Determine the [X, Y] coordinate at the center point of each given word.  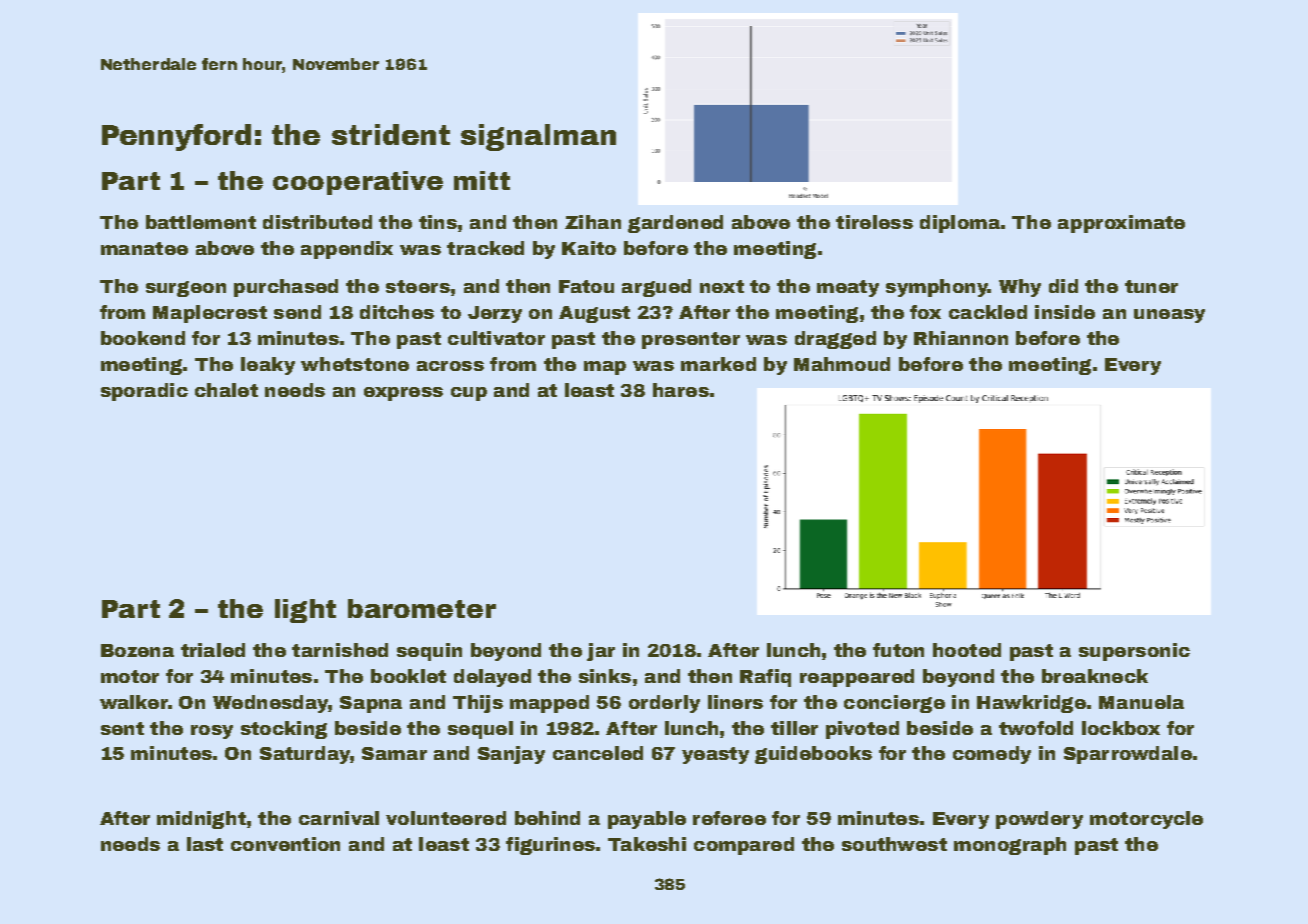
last [205, 844]
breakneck [1095, 676]
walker [134, 702]
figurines [550, 846]
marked [718, 364]
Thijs [478, 704]
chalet [226, 390]
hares [681, 390]
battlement [201, 222]
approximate [1121, 224]
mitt [482, 180]
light [305, 611]
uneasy [1169, 316]
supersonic [1134, 652]
